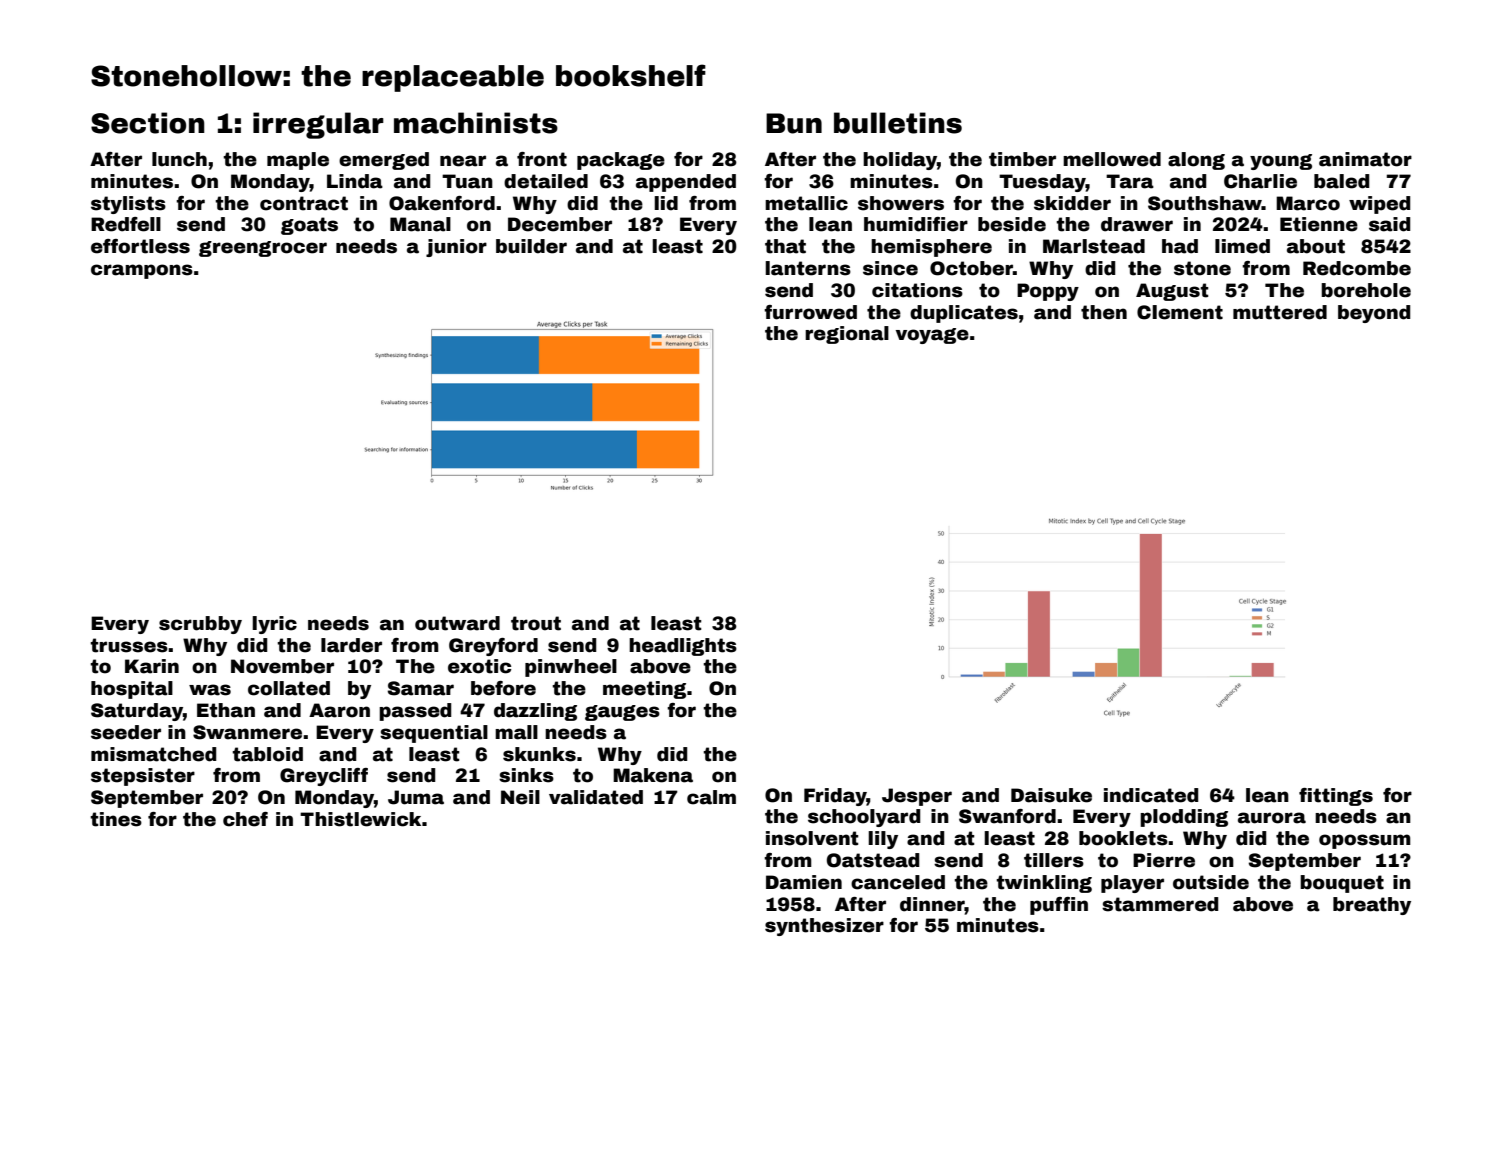  I want to click on beyond, so click(1374, 314).
